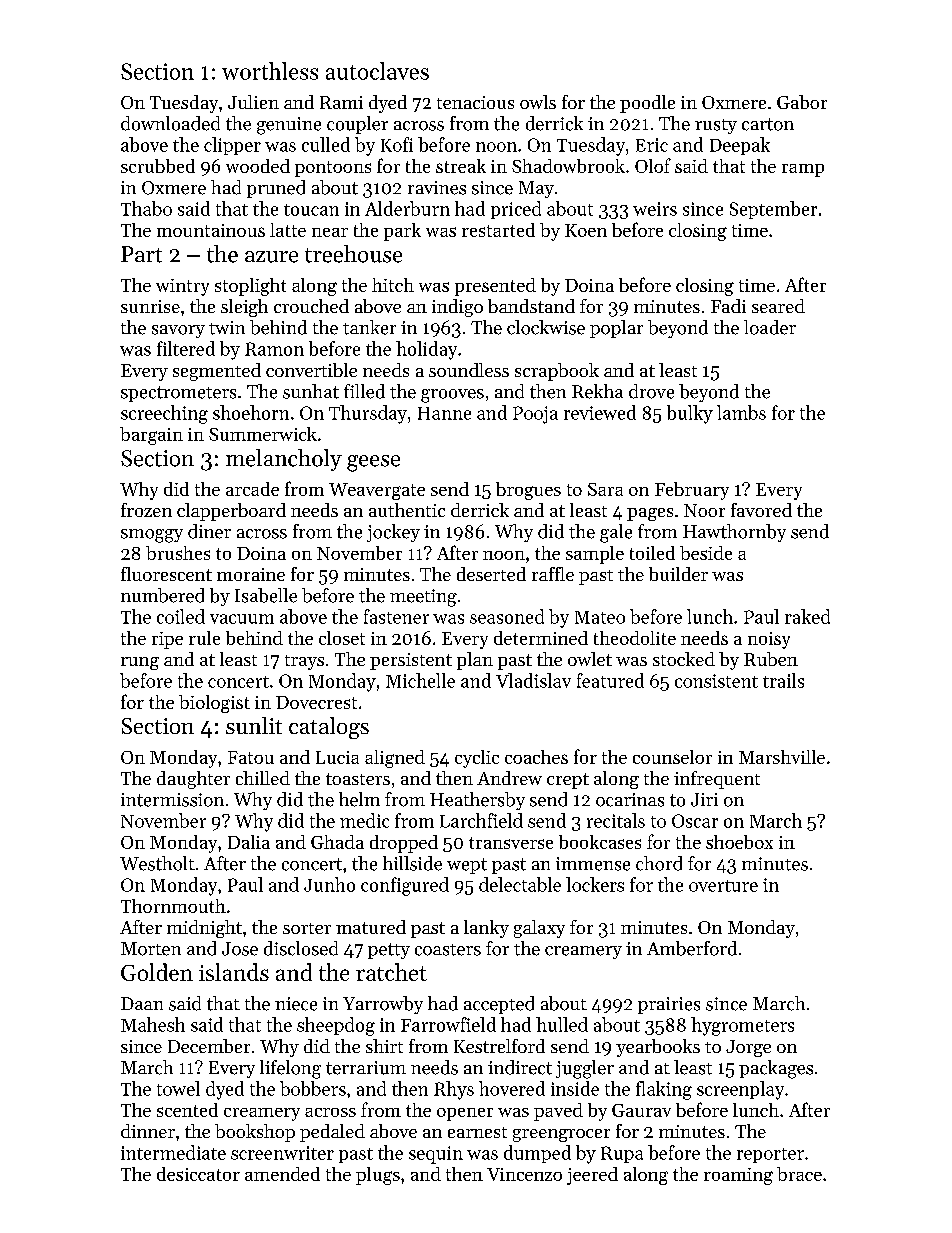 The image size is (952, 1233). What do you see at coordinates (249, 842) in the screenshot?
I see `Dalia` at bounding box center [249, 842].
